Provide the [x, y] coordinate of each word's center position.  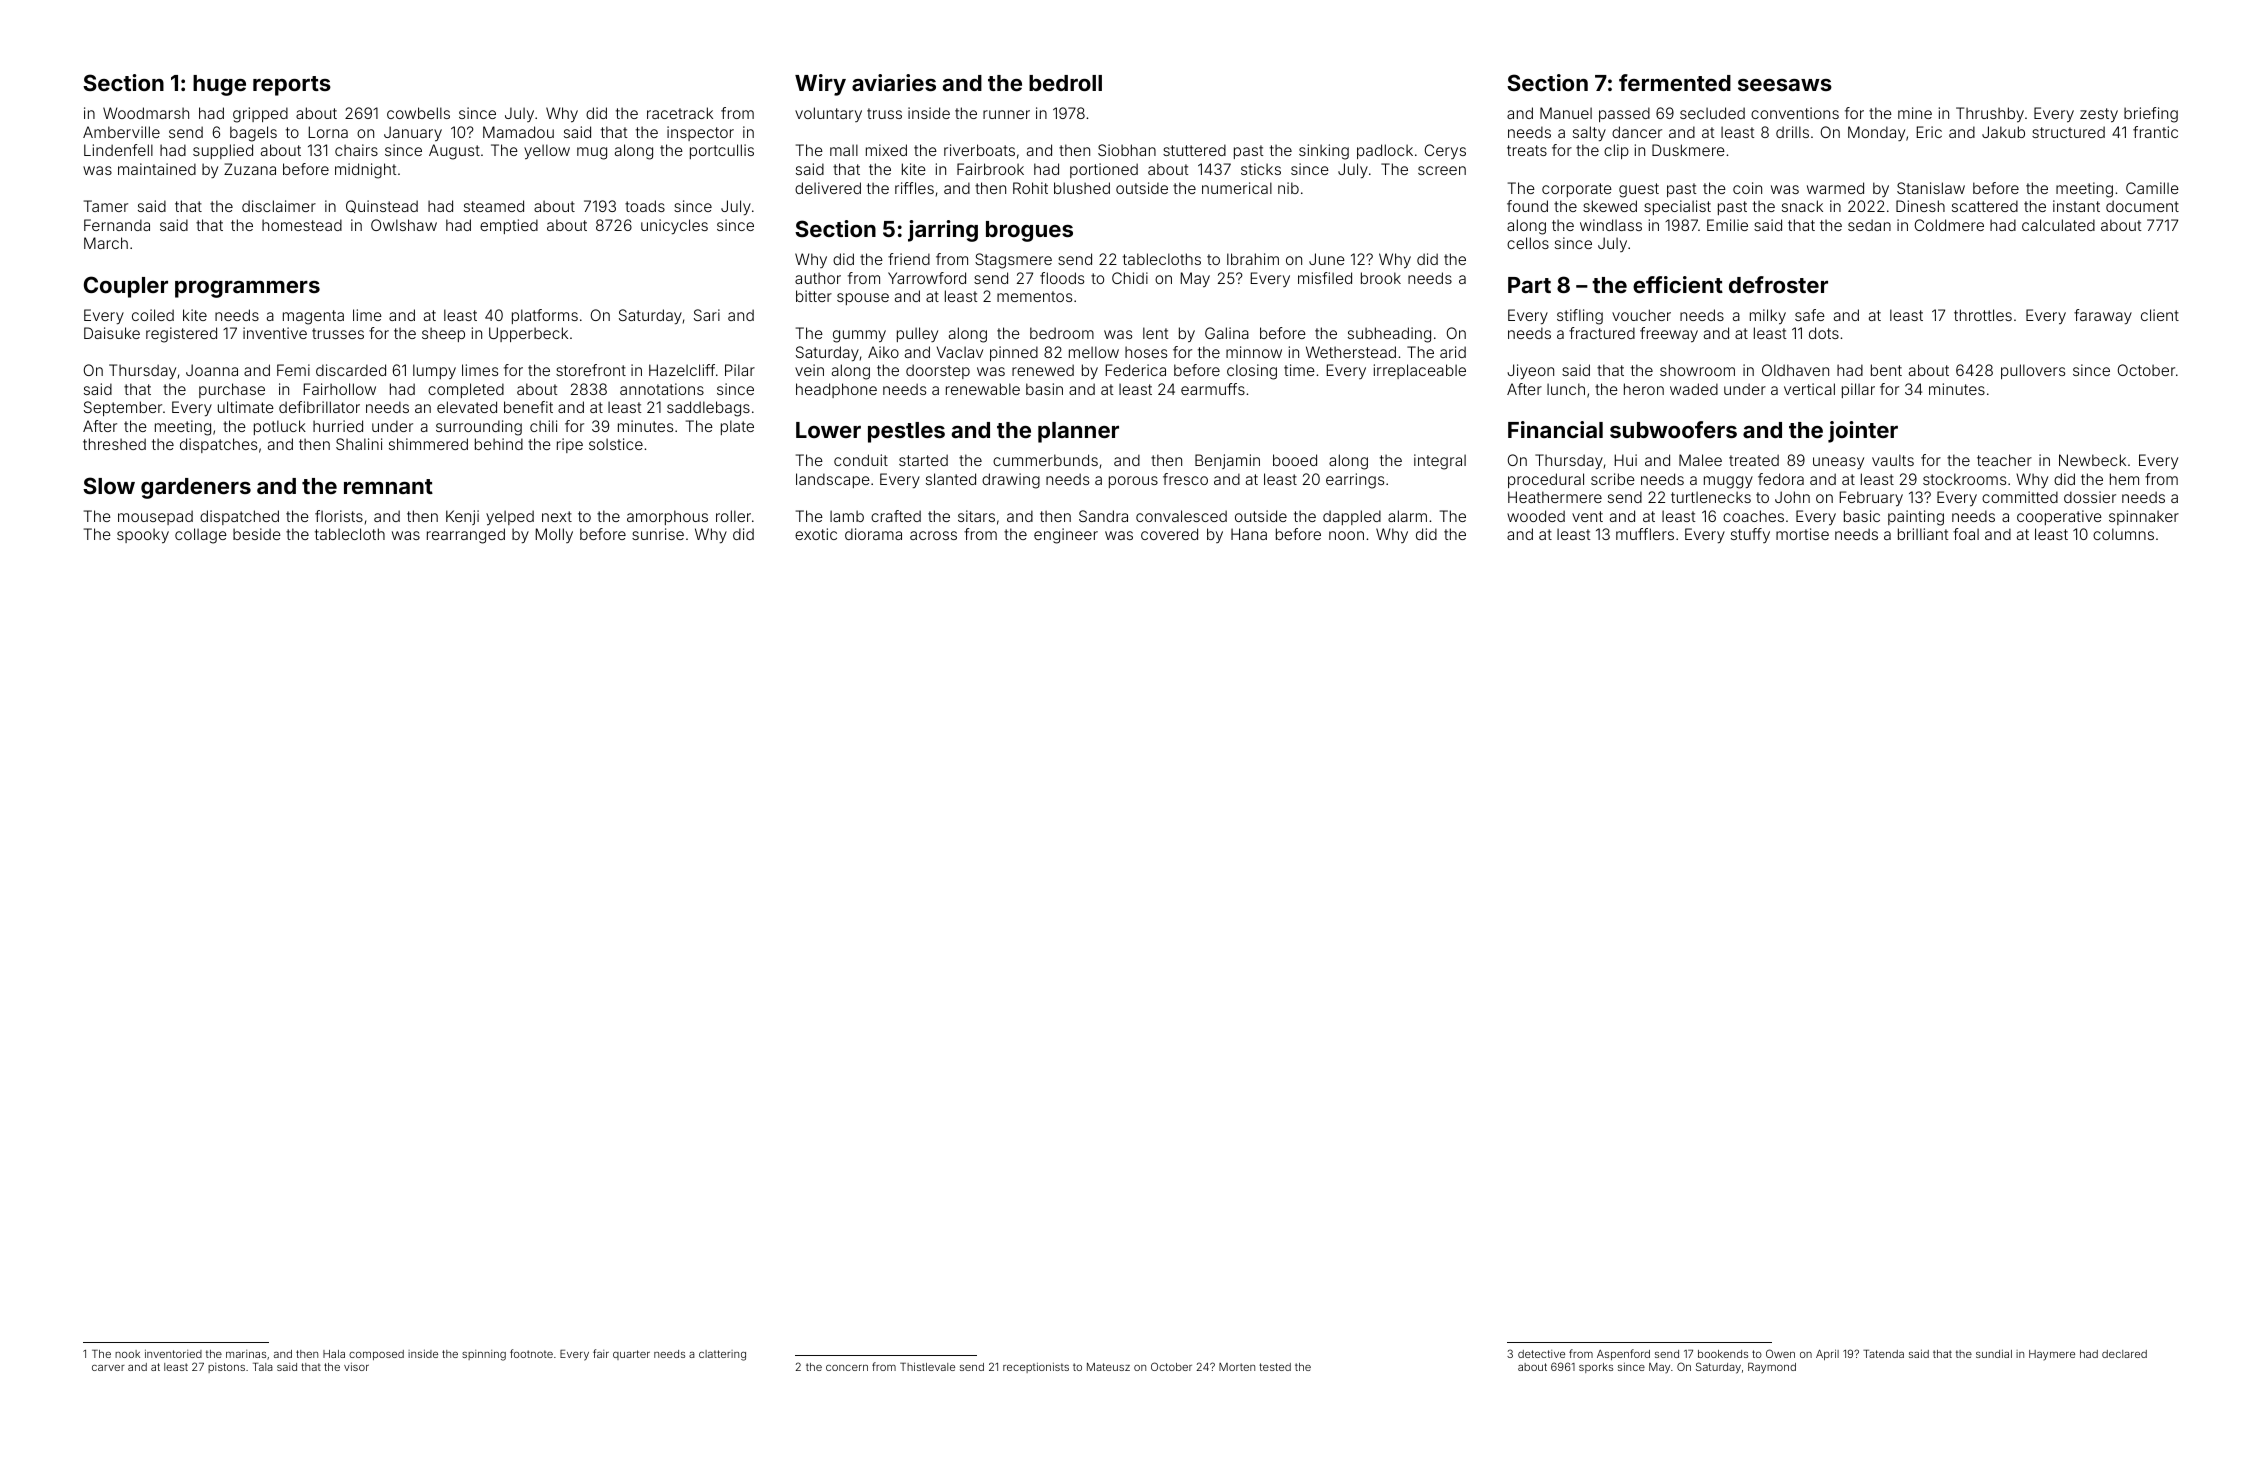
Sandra [1103, 516]
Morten [1237, 1367]
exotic [816, 534]
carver [108, 1368]
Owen [1780, 1353]
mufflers [1645, 534]
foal [1966, 534]
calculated [2058, 225]
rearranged [466, 536]
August [454, 152]
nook [127, 1354]
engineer [1066, 536]
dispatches [218, 445]
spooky [143, 535]
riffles [914, 188]
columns [2123, 534]
